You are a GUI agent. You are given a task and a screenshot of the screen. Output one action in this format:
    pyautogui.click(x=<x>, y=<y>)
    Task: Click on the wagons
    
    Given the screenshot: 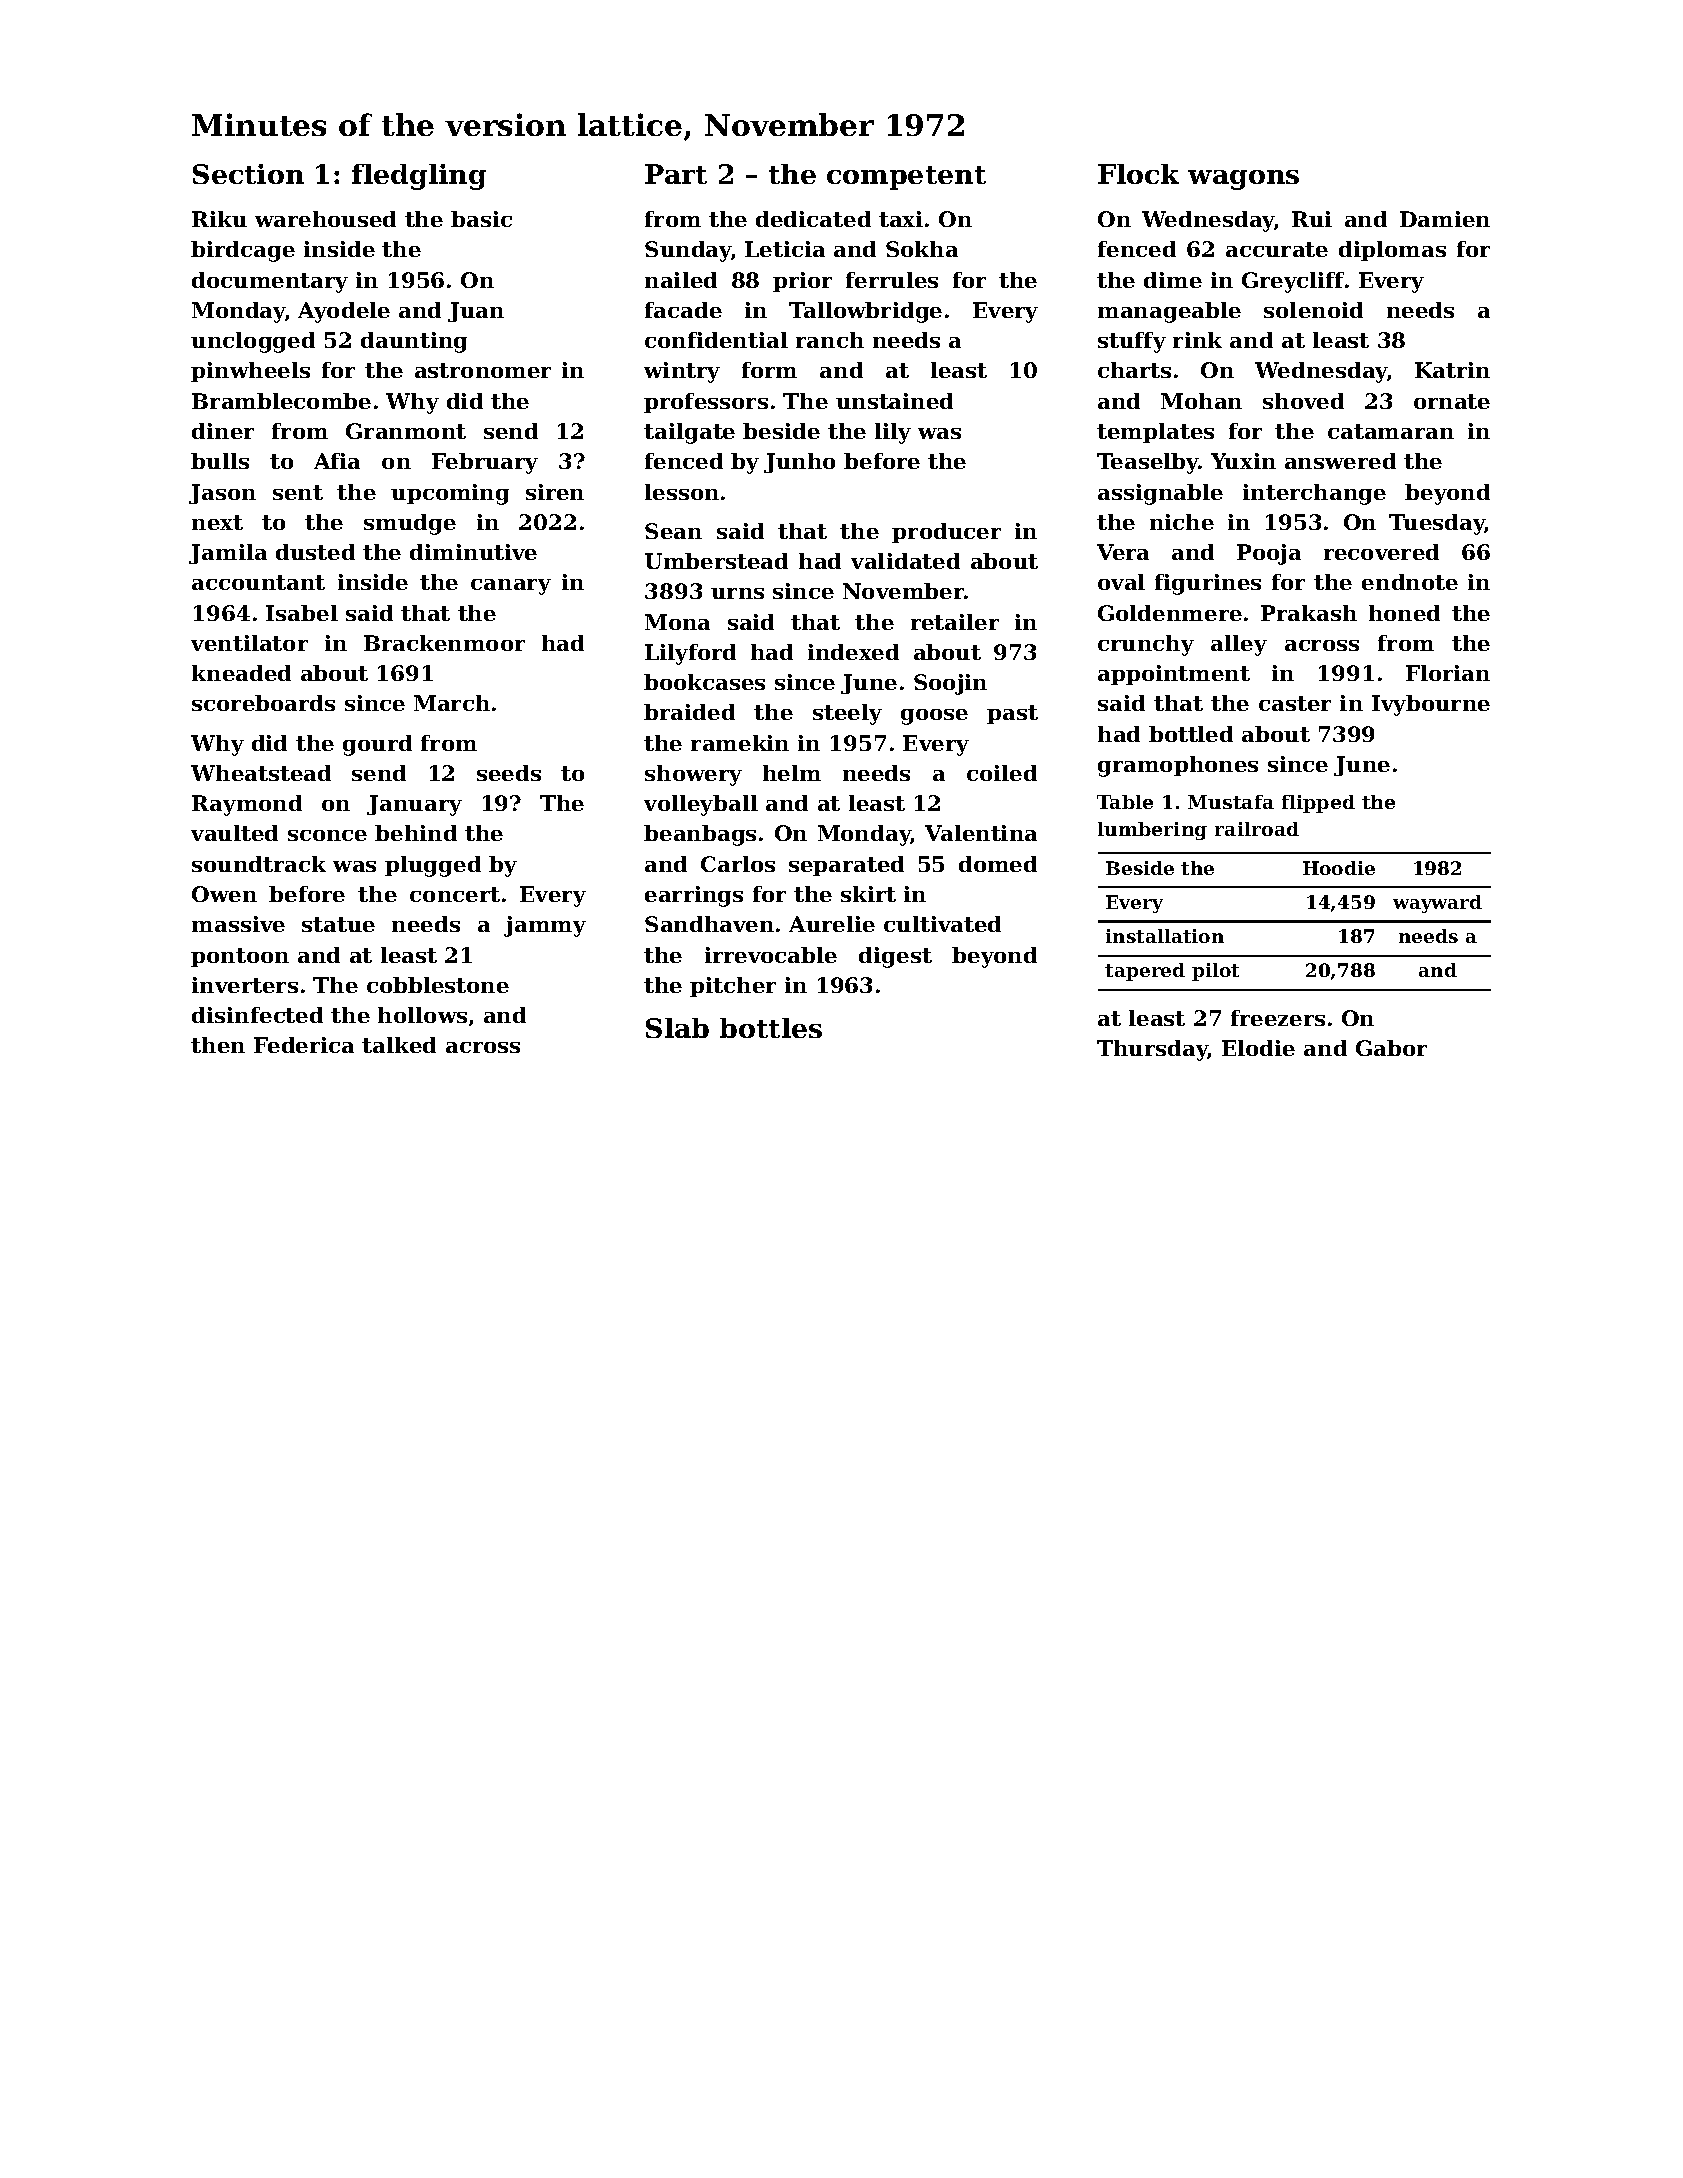 What is the action you would take?
    pyautogui.click(x=1243, y=180)
